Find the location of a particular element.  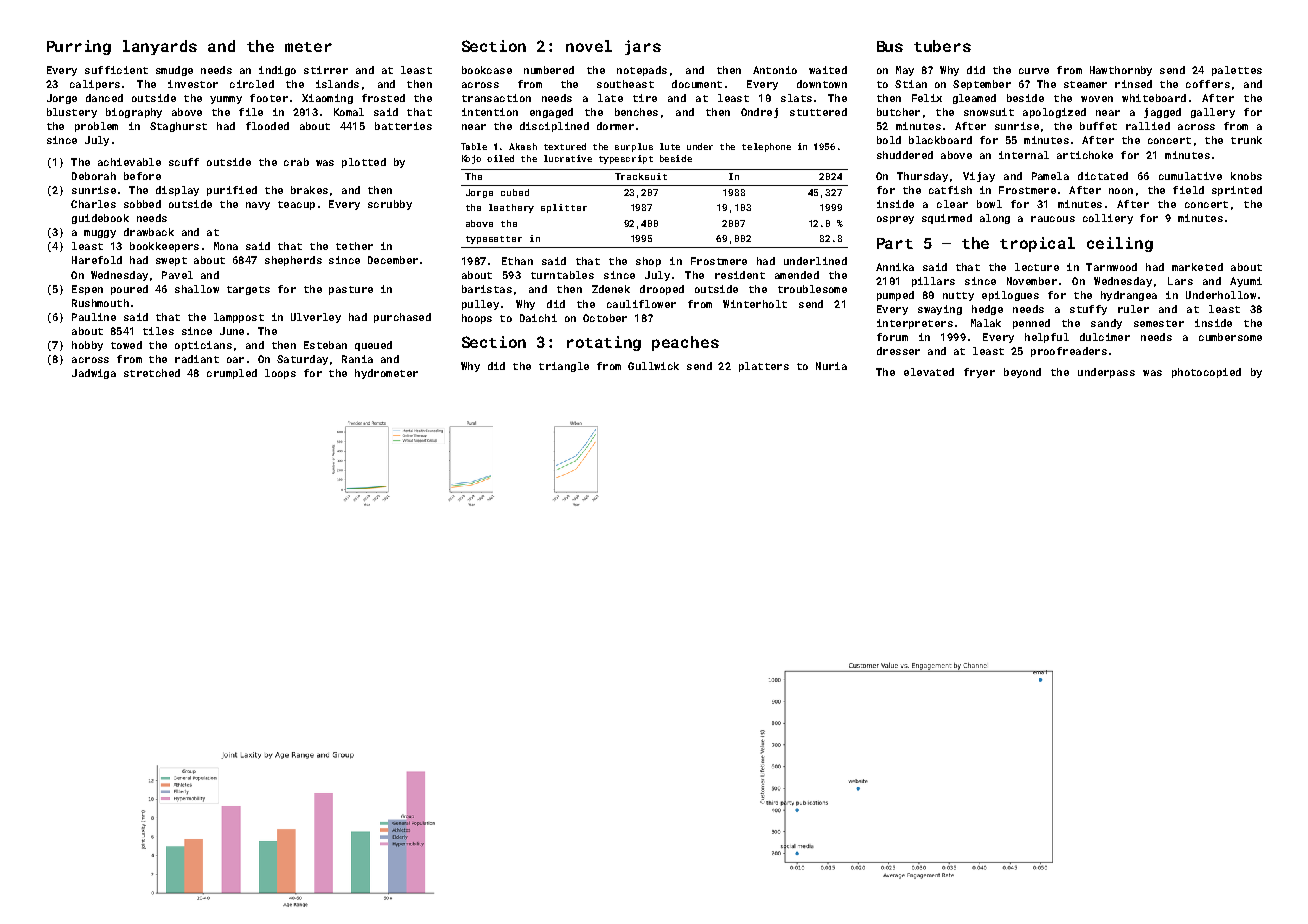

poured is located at coordinates (129, 290).
